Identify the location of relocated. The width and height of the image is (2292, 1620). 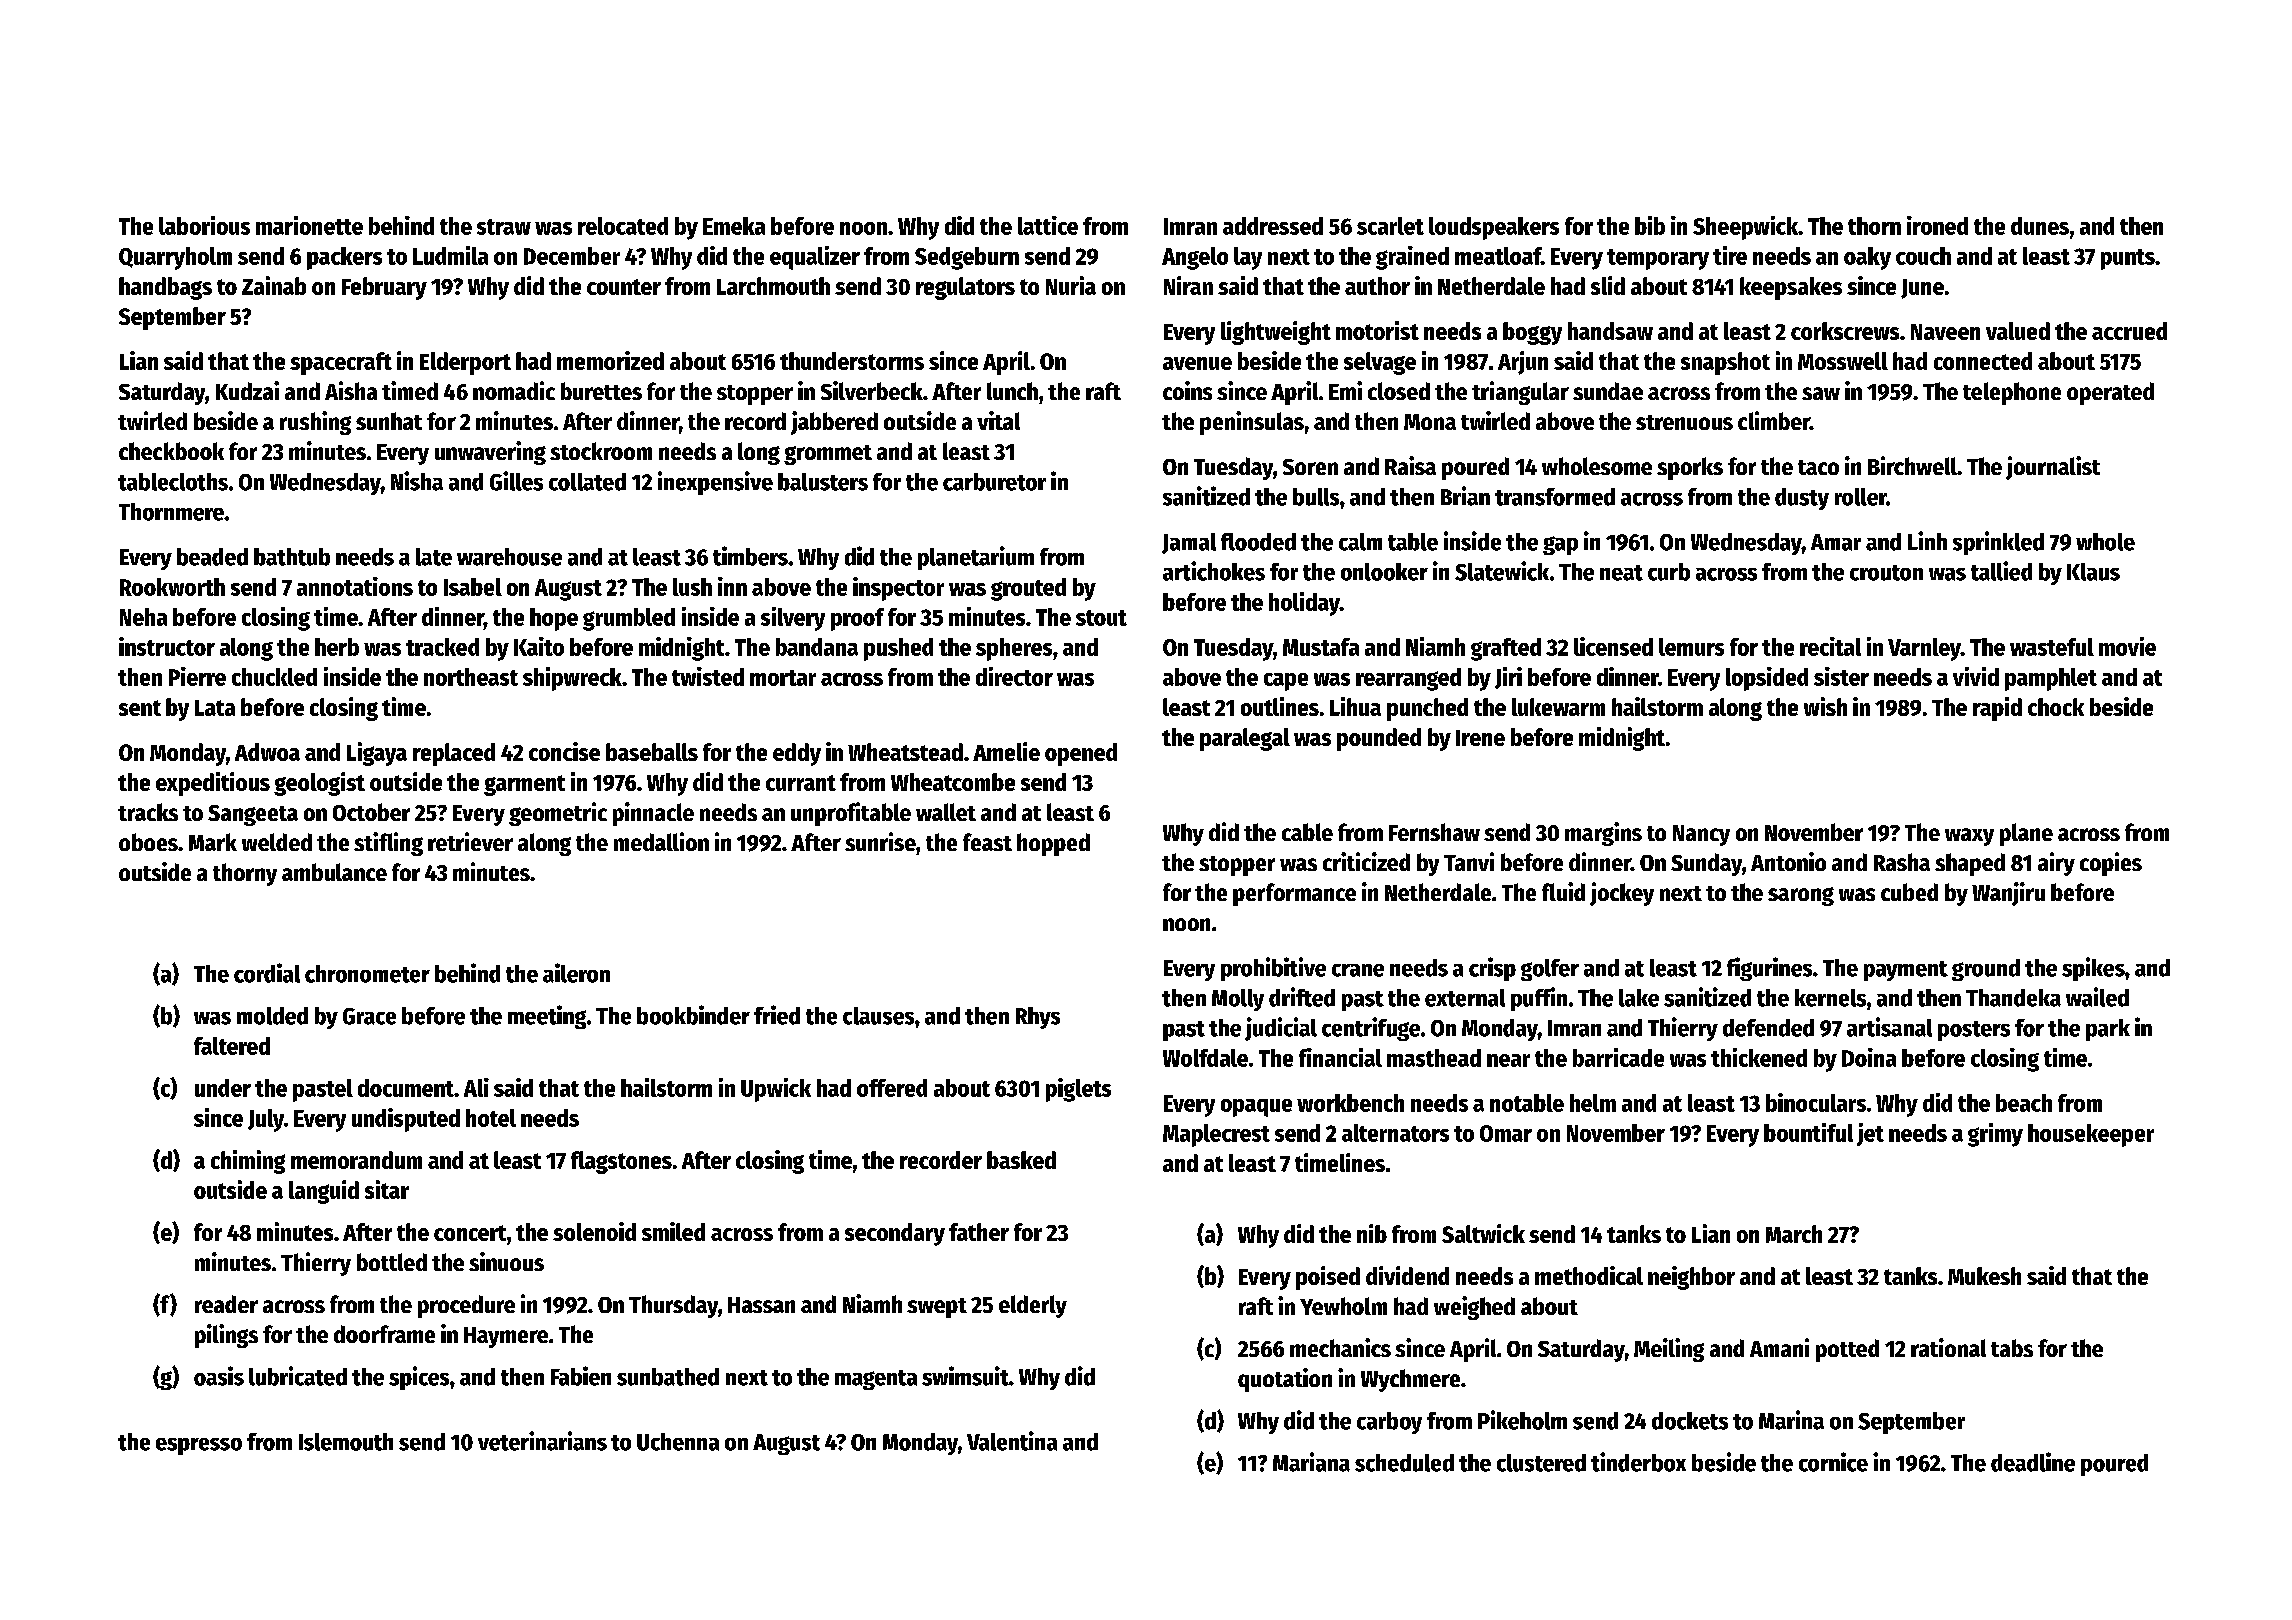
(623, 226).
